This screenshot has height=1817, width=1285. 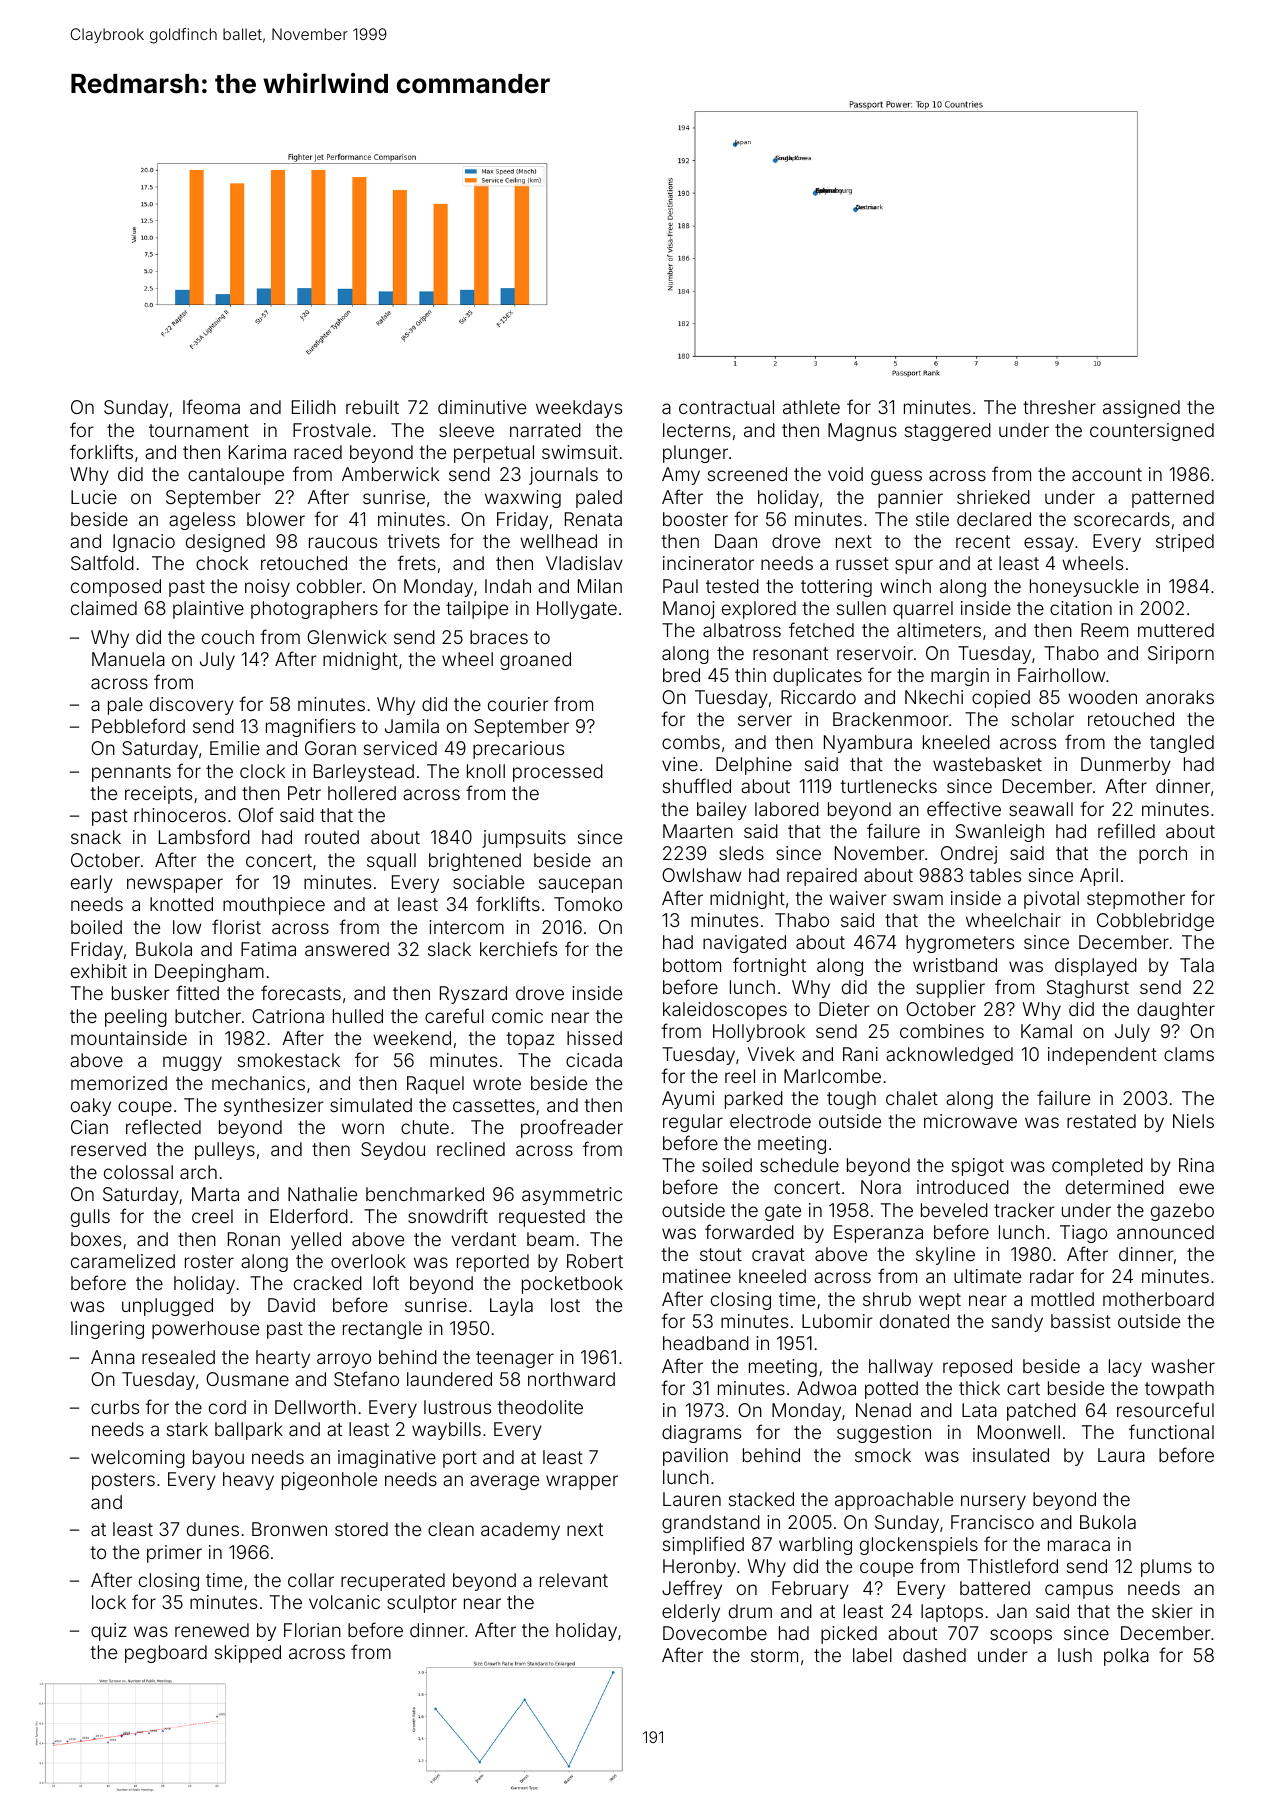 I want to click on thresher, so click(x=1059, y=407).
